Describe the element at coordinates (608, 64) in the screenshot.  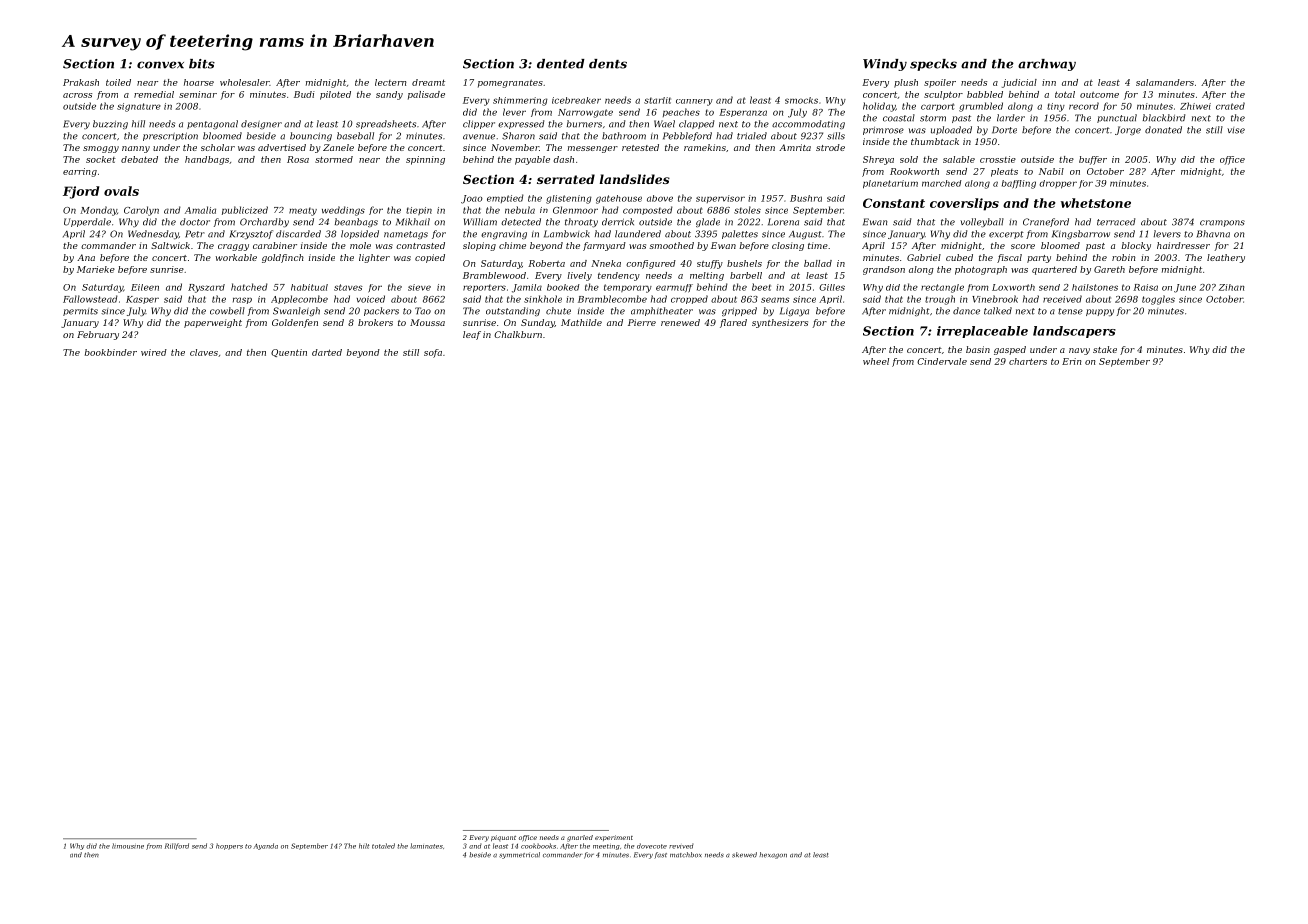
I see `dents` at that location.
